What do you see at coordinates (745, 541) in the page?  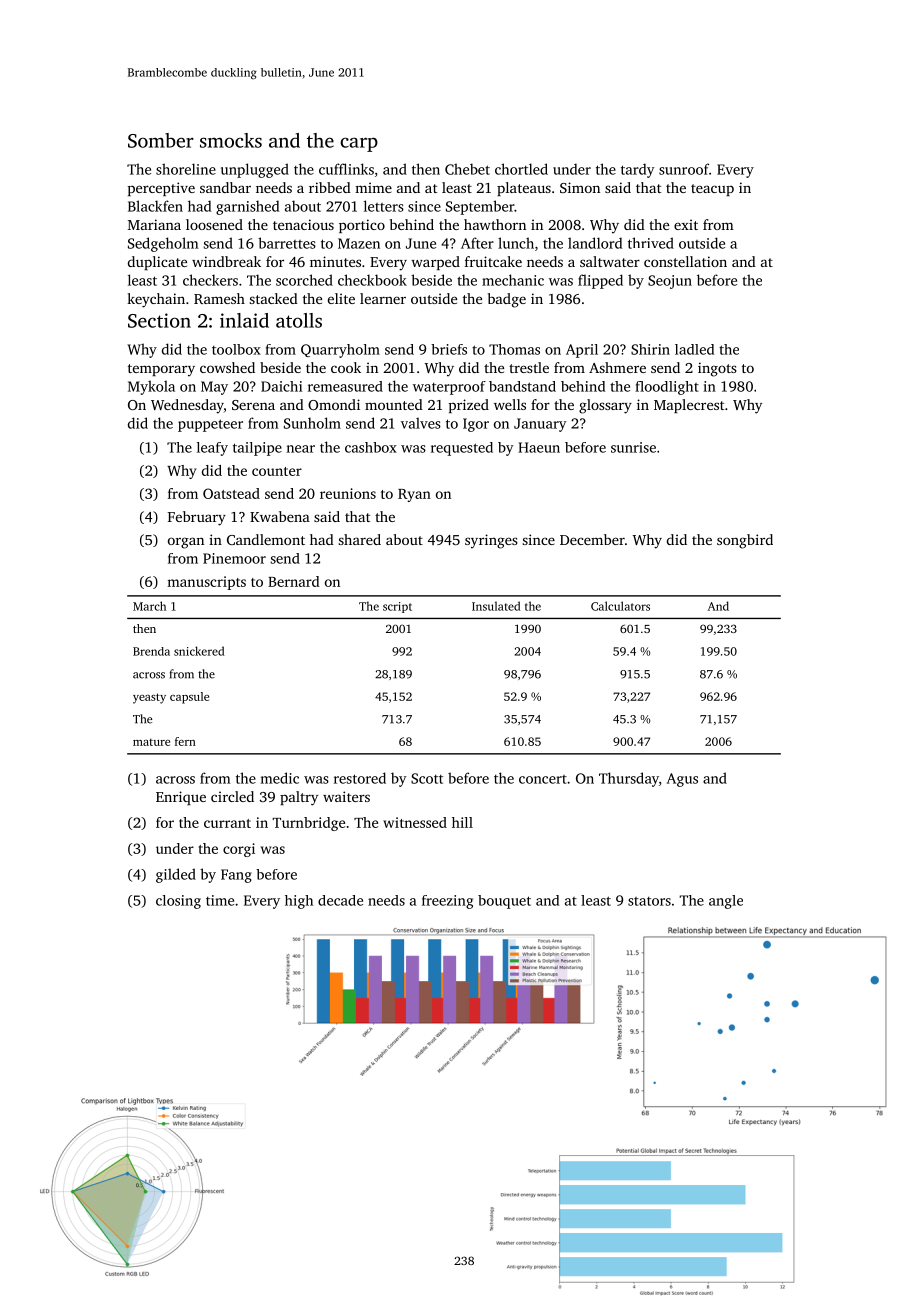 I see `songbird` at bounding box center [745, 541].
